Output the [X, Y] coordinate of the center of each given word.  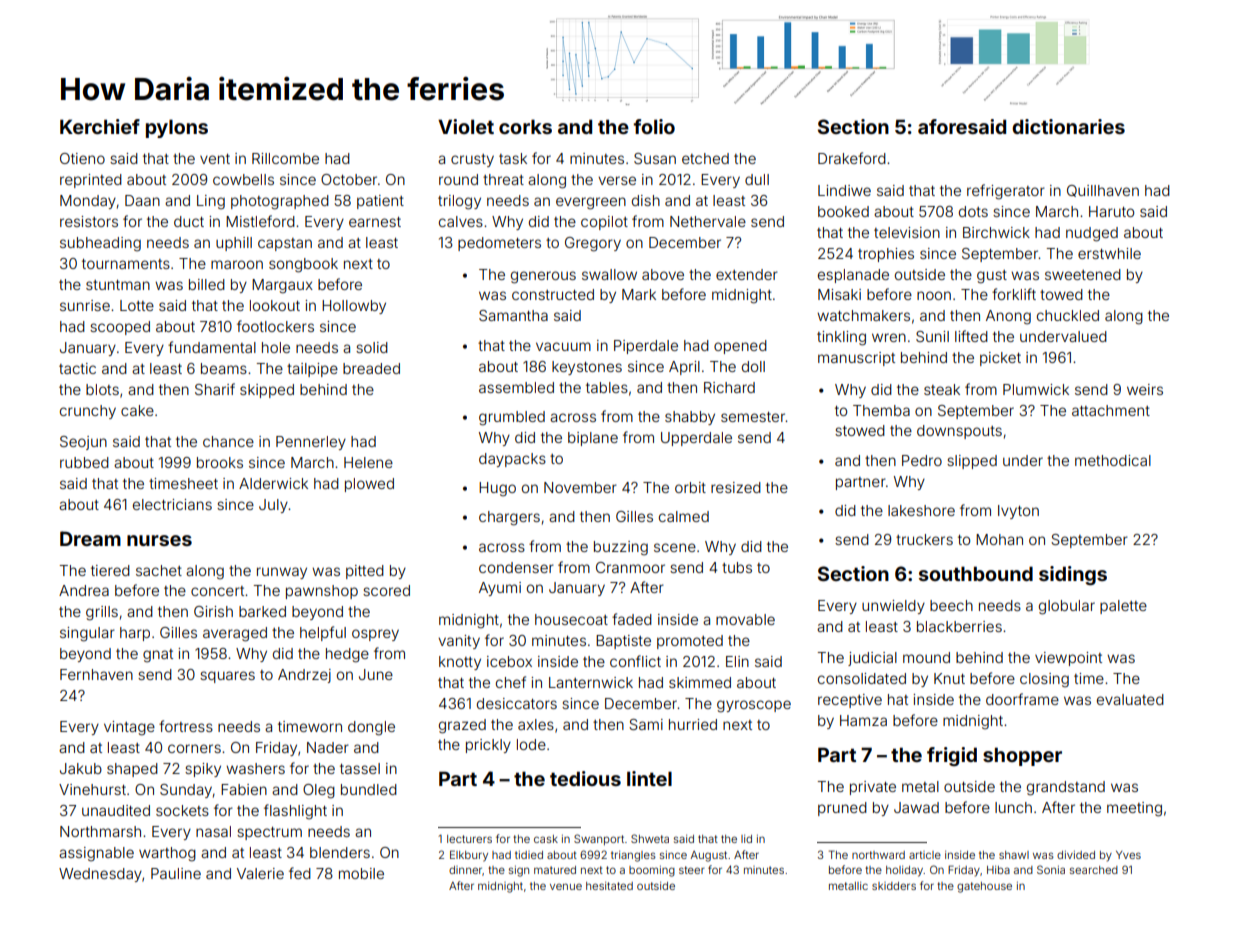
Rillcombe [285, 158]
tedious [585, 778]
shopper [1022, 756]
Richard [729, 387]
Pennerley [311, 443]
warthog [167, 854]
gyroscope [754, 706]
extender [747, 274]
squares [227, 677]
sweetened [1083, 274]
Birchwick [996, 232]
